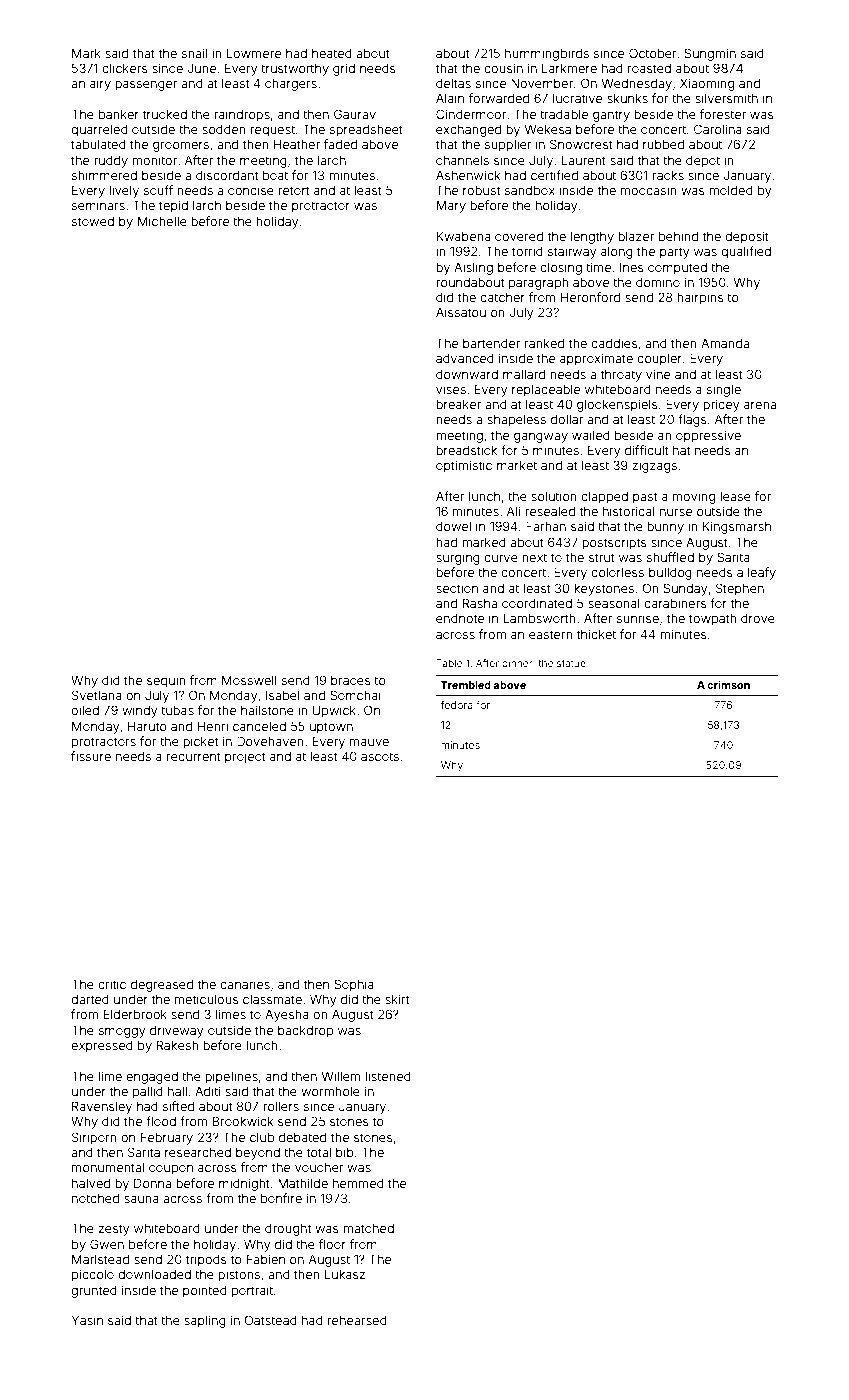  Describe the element at coordinates (617, 405) in the screenshot. I see `glockenspiels` at that location.
